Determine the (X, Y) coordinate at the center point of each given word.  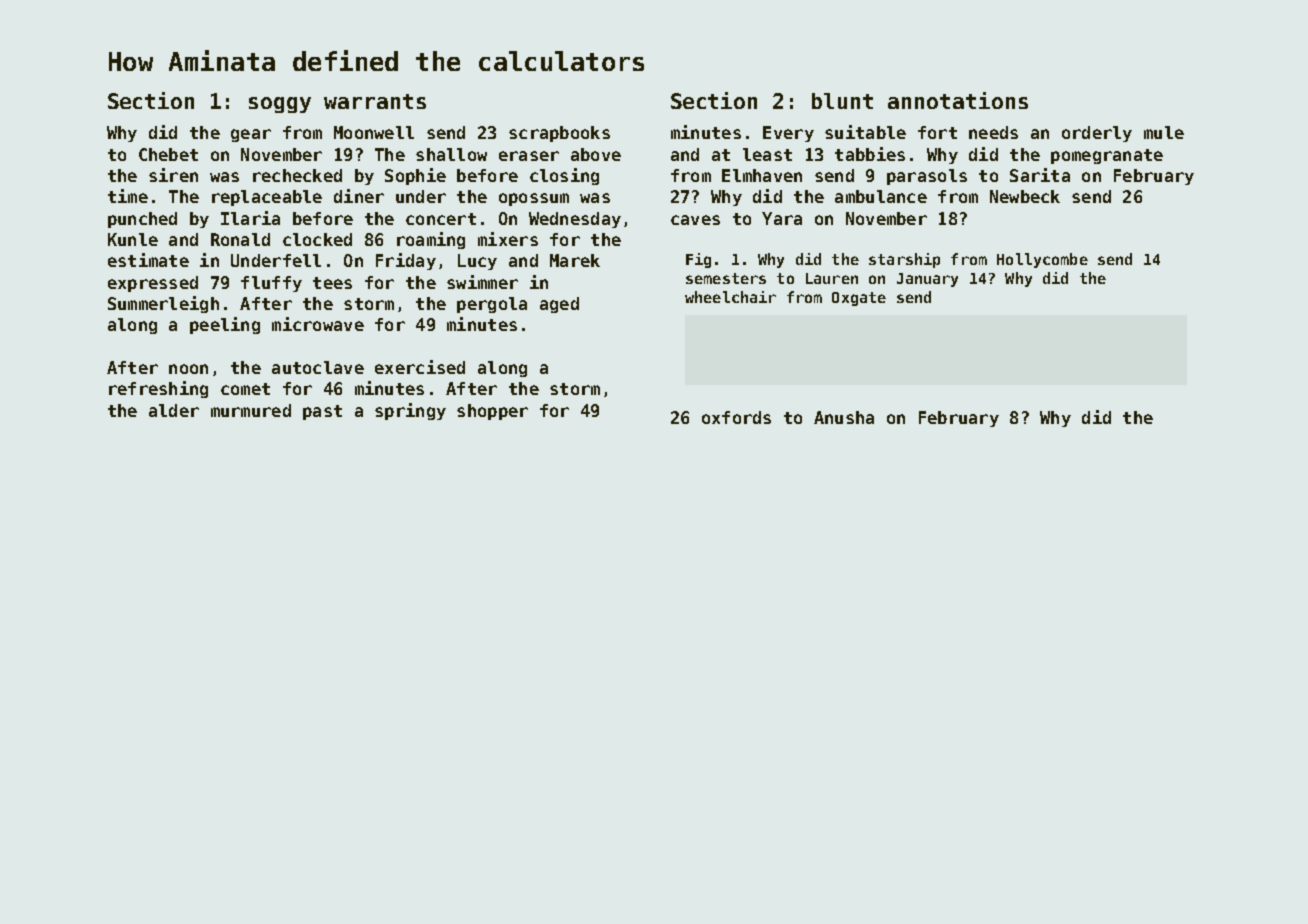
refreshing (158, 389)
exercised (420, 367)
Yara (782, 218)
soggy (280, 105)
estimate (148, 260)
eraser (529, 156)
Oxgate (859, 299)
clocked (317, 239)
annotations (958, 100)
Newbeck (1025, 196)
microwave (318, 324)
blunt (842, 101)
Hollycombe (1042, 260)
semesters (726, 278)
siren (173, 175)
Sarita (1040, 175)
